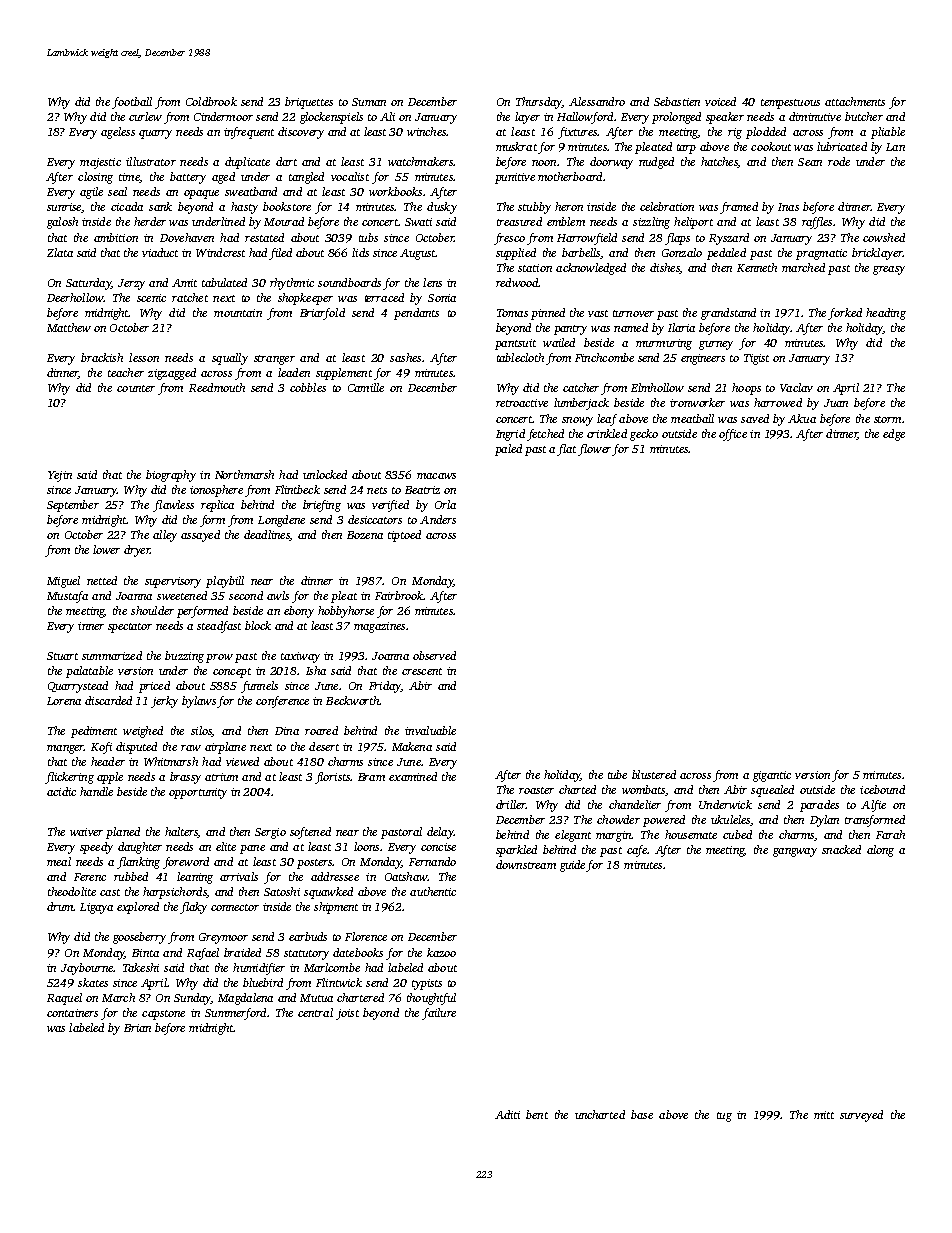  Describe the element at coordinates (519, 221) in the image. I see `treasured` at that location.
